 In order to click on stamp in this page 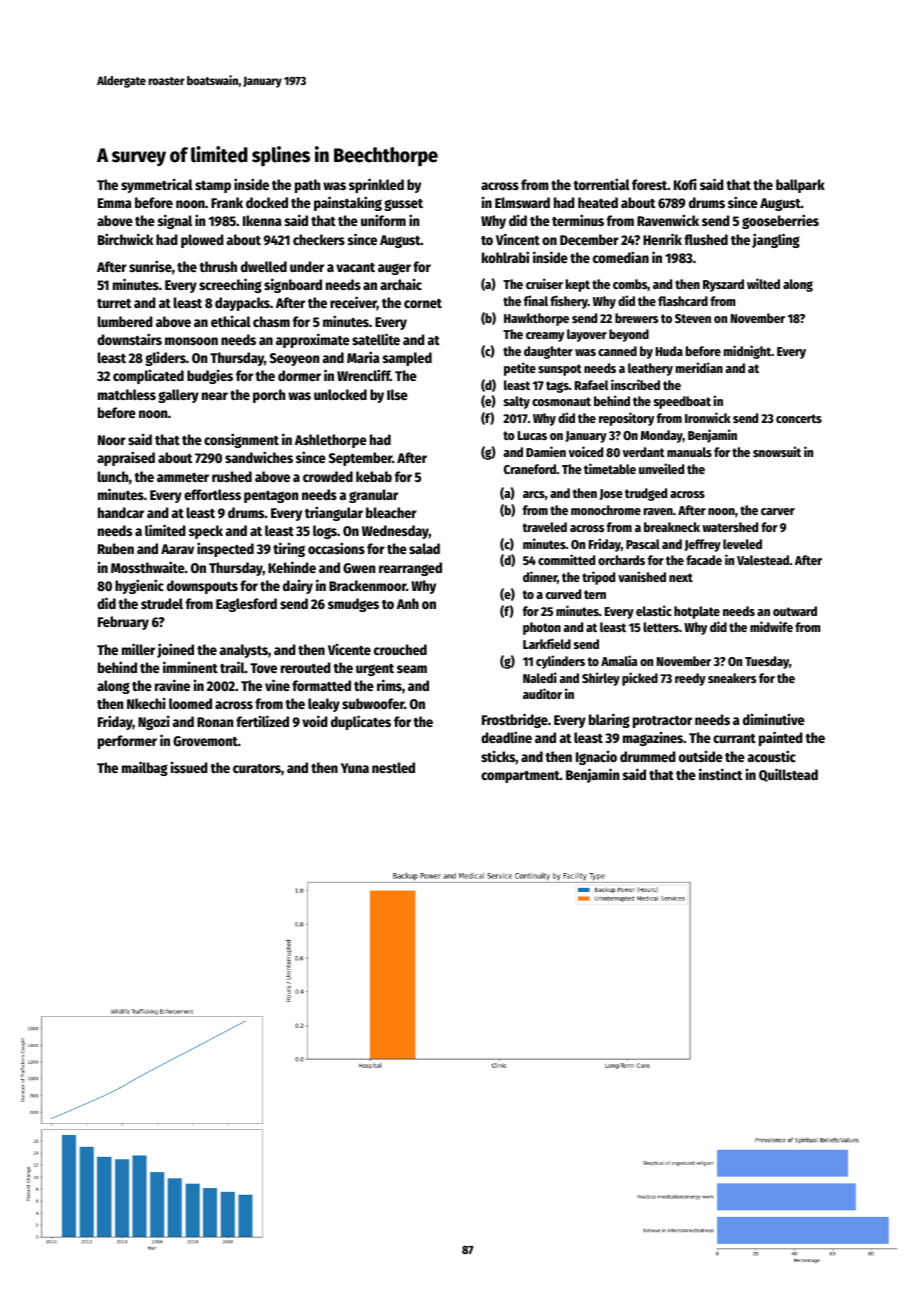, I will do `click(213, 187)`.
